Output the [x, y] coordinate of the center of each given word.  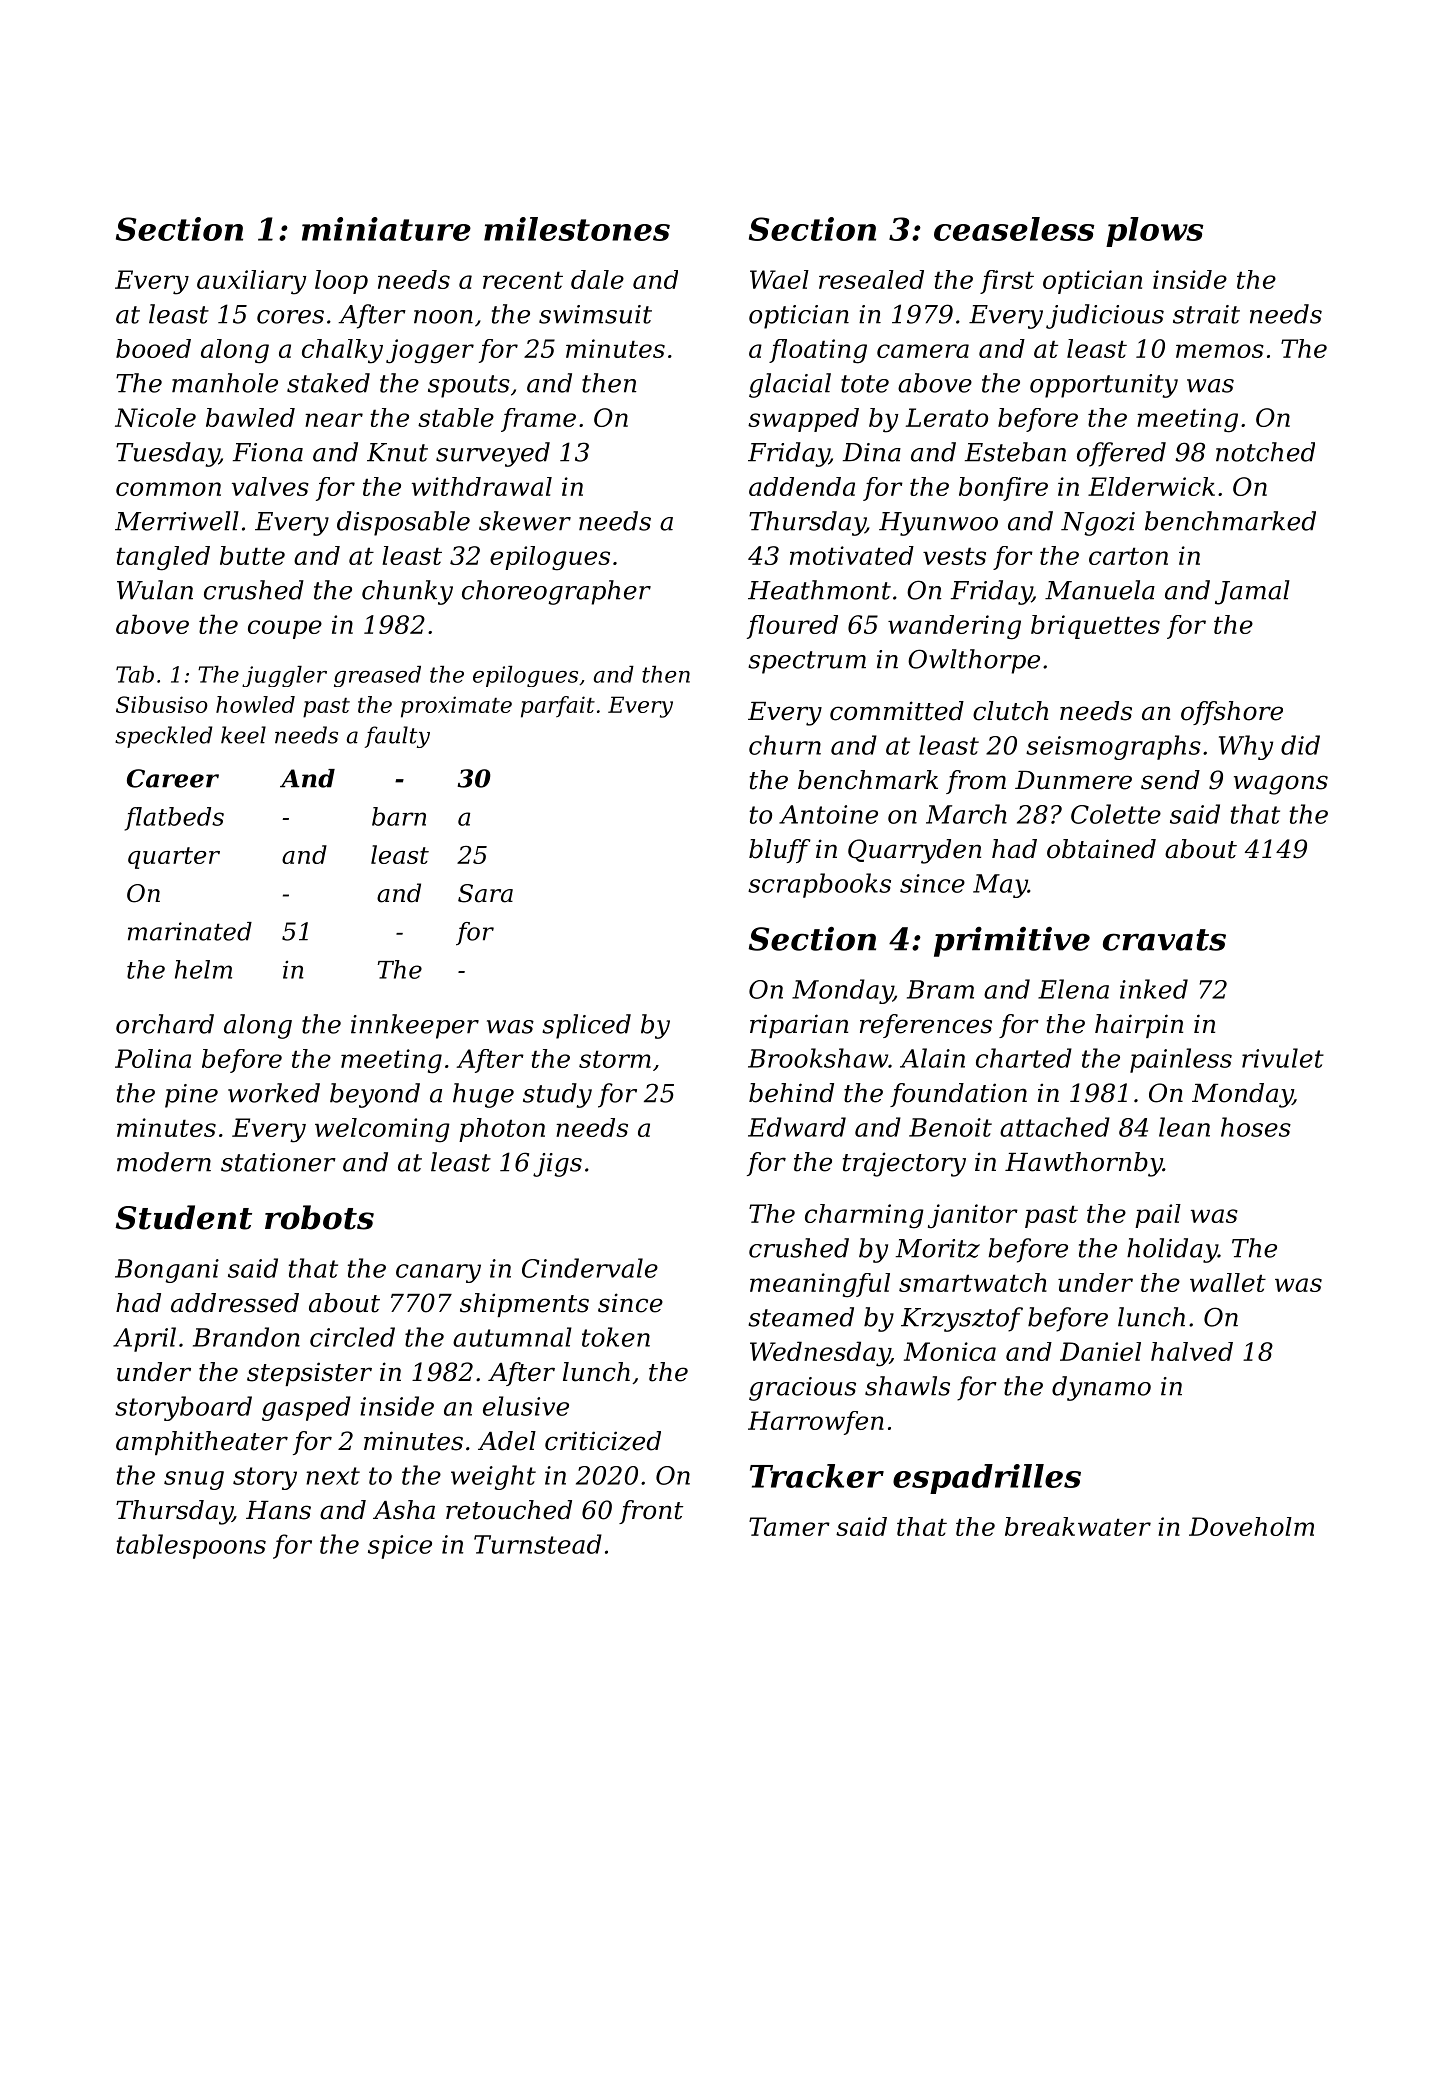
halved [1192, 1351]
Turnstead [538, 1544]
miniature [386, 229]
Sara [485, 893]
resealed [871, 279]
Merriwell [177, 521]
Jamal [1252, 592]
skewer [525, 521]
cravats [1164, 940]
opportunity [1104, 386]
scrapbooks [819, 885]
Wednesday [820, 1354]
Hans [278, 1510]
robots [319, 1217]
